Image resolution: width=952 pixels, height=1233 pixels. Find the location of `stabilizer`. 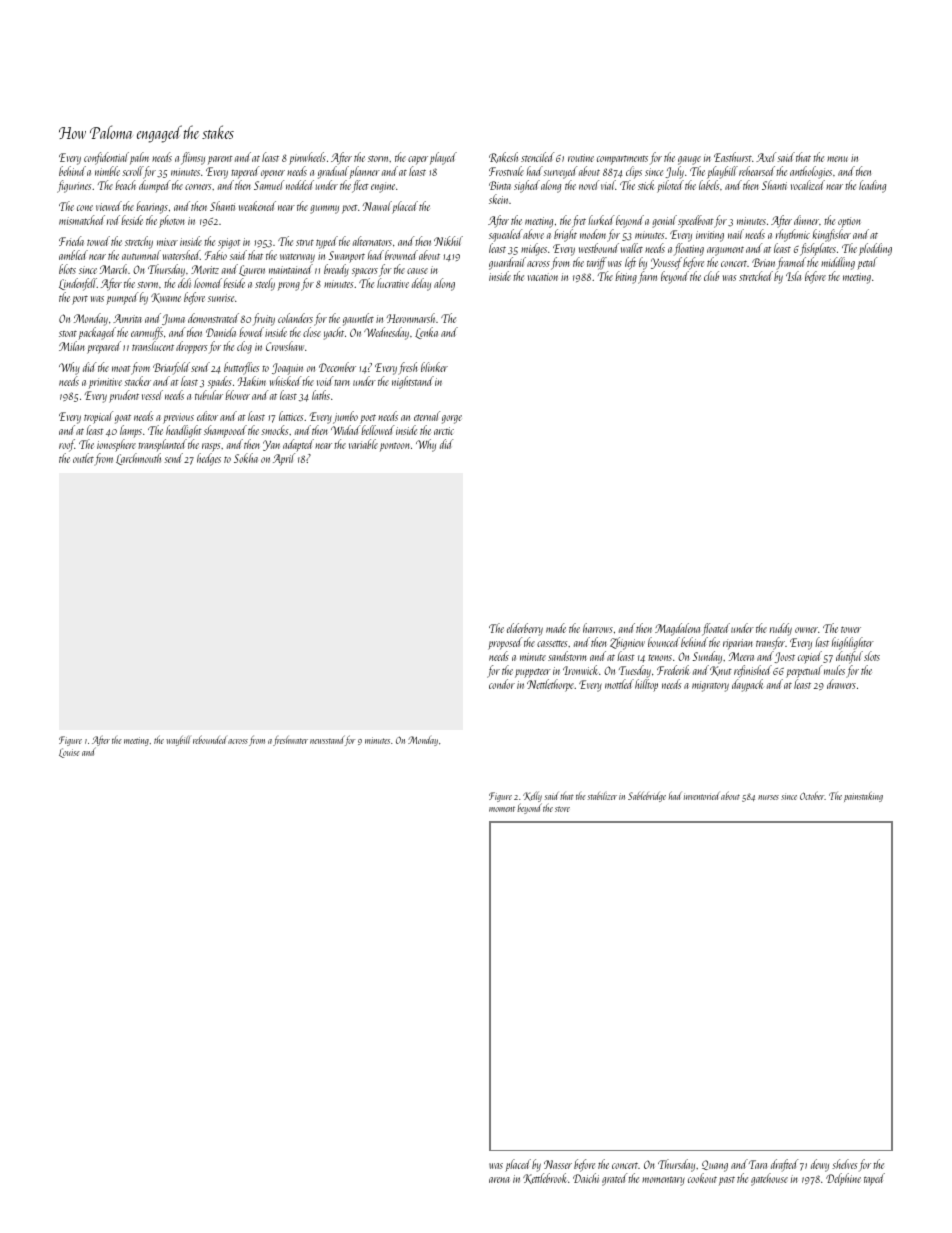

stabilizer is located at coordinates (602, 796).
